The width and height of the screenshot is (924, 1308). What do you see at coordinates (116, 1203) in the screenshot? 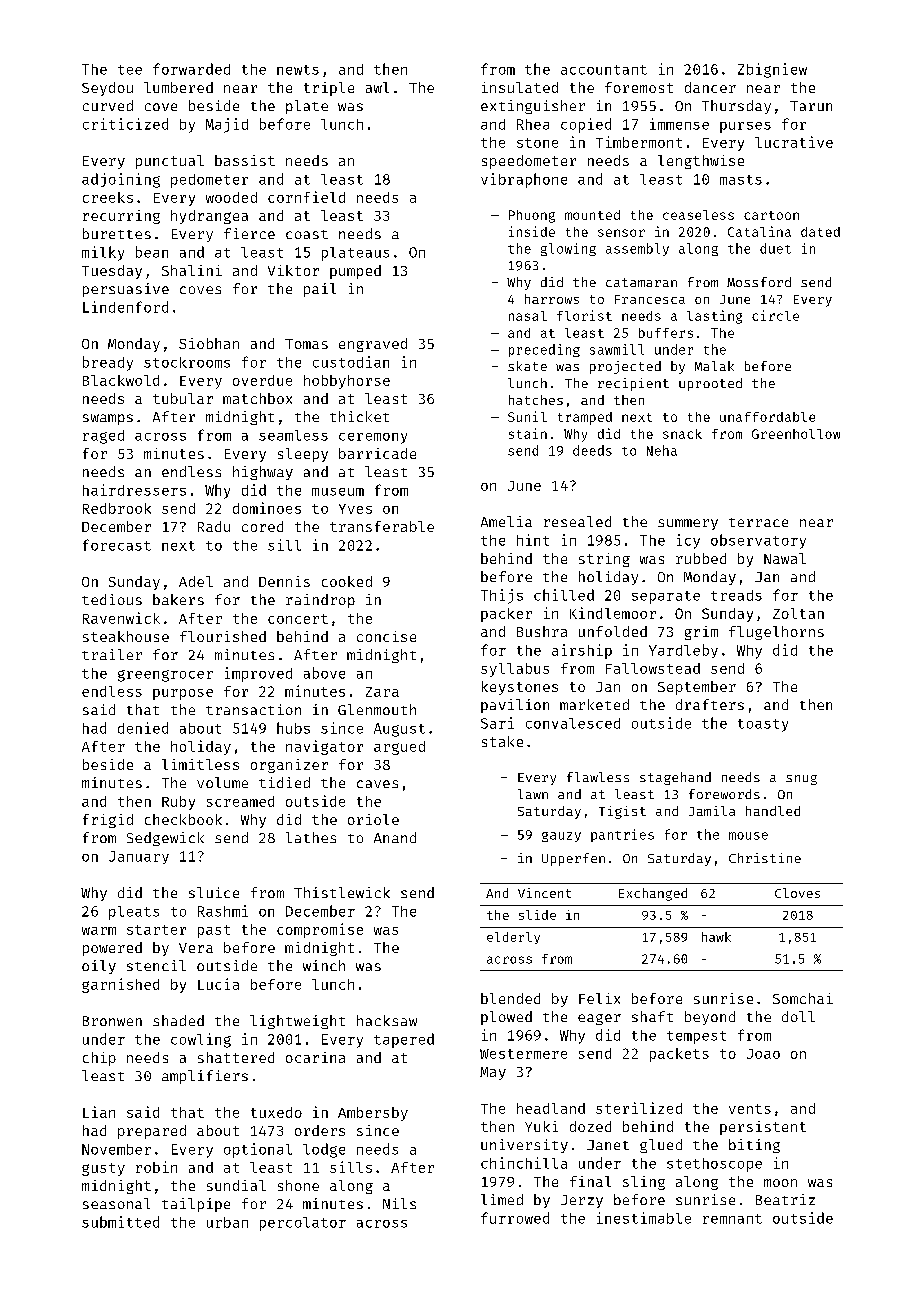
I see `seasonal` at bounding box center [116, 1203].
